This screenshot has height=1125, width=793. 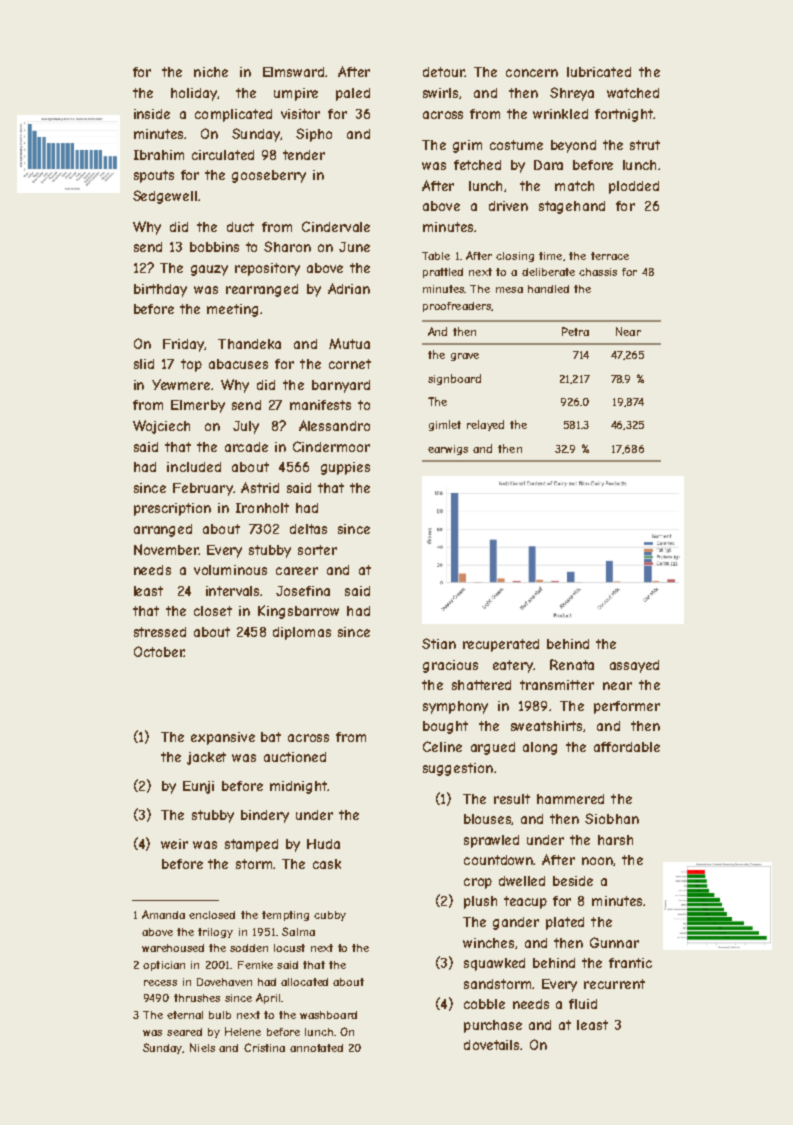 I want to click on Ironholt, so click(x=262, y=508).
